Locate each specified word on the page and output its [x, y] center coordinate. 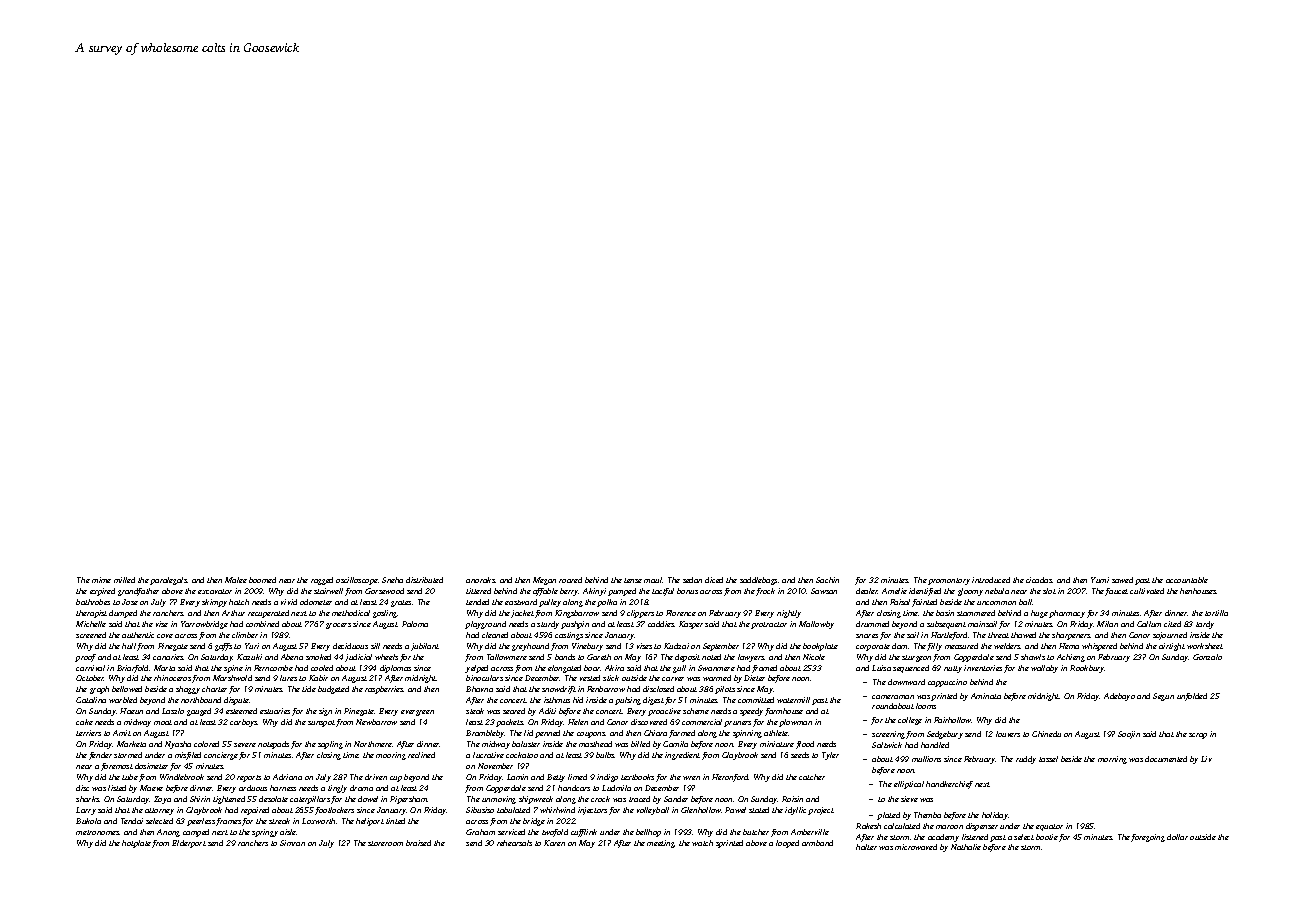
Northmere [373, 744]
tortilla [1216, 613]
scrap [1198, 736]
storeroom [385, 843]
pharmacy [1067, 614]
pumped [622, 592]
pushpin [575, 625]
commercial [702, 722]
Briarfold [132, 669]
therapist [91, 614]
